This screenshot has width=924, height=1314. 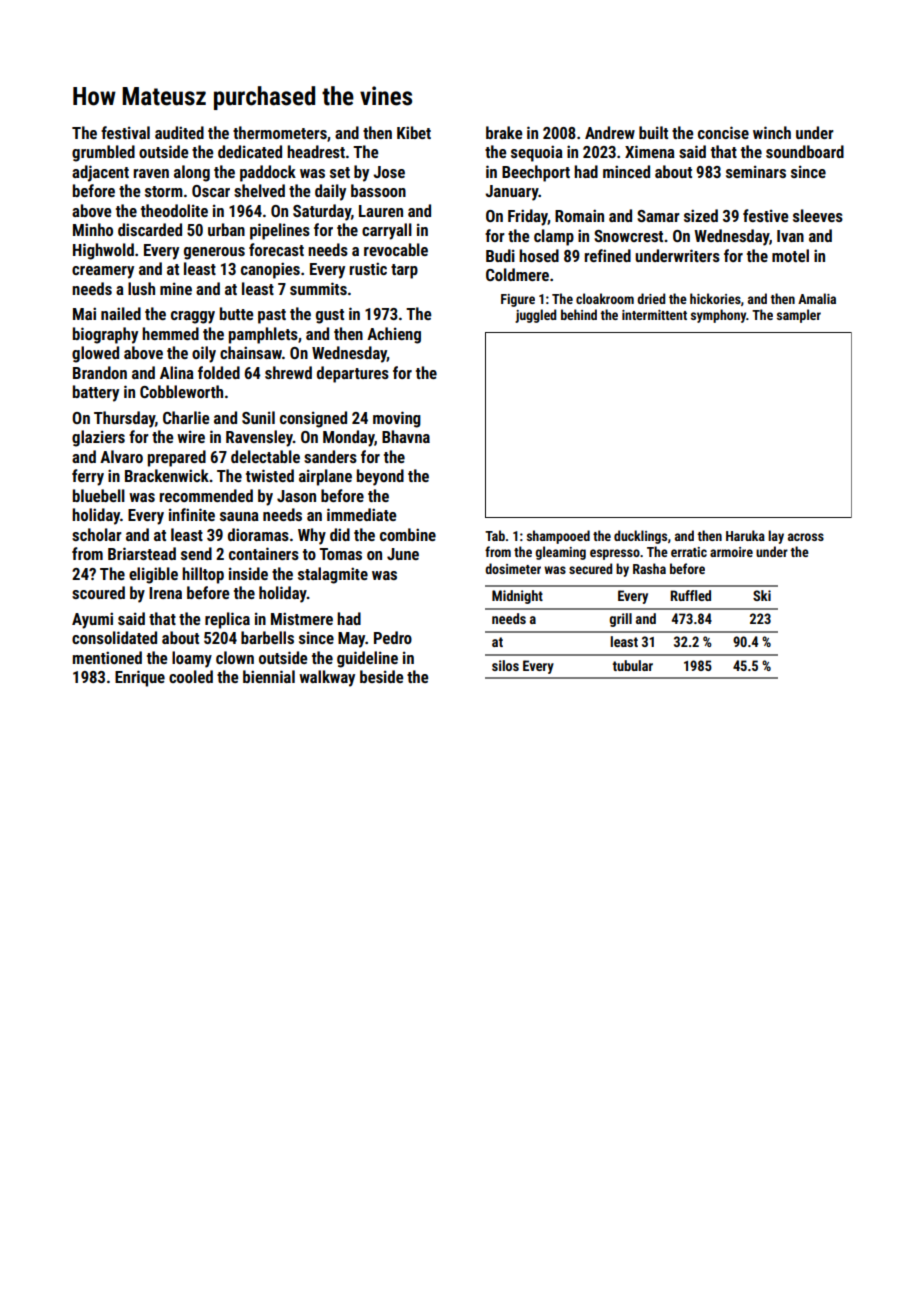 What do you see at coordinates (239, 516) in the screenshot?
I see `sauna` at bounding box center [239, 516].
